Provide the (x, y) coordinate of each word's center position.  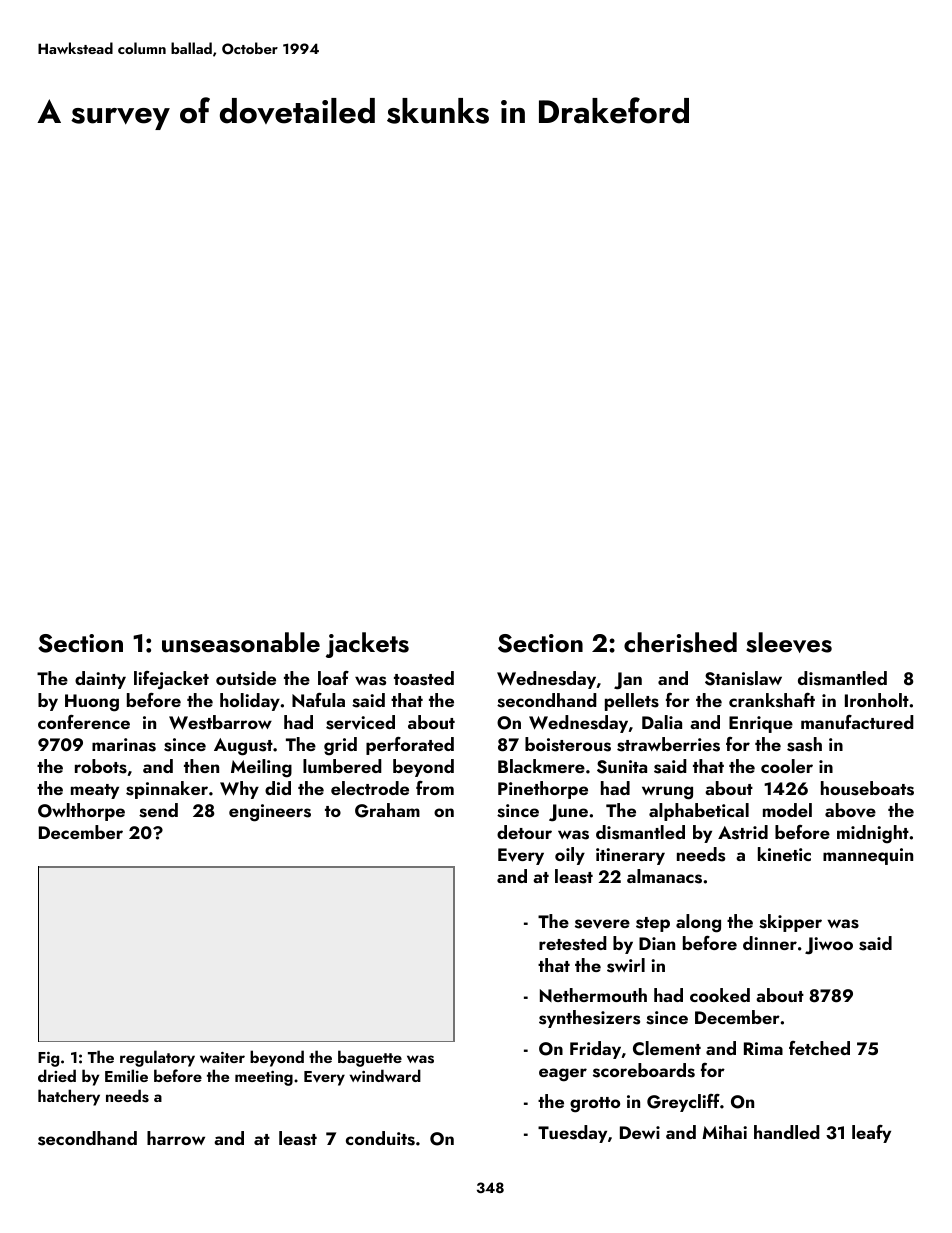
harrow (176, 1138)
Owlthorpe (81, 812)
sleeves (789, 642)
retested (573, 943)
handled (787, 1132)
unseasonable (241, 642)
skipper (790, 923)
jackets (367, 645)
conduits (380, 1138)
